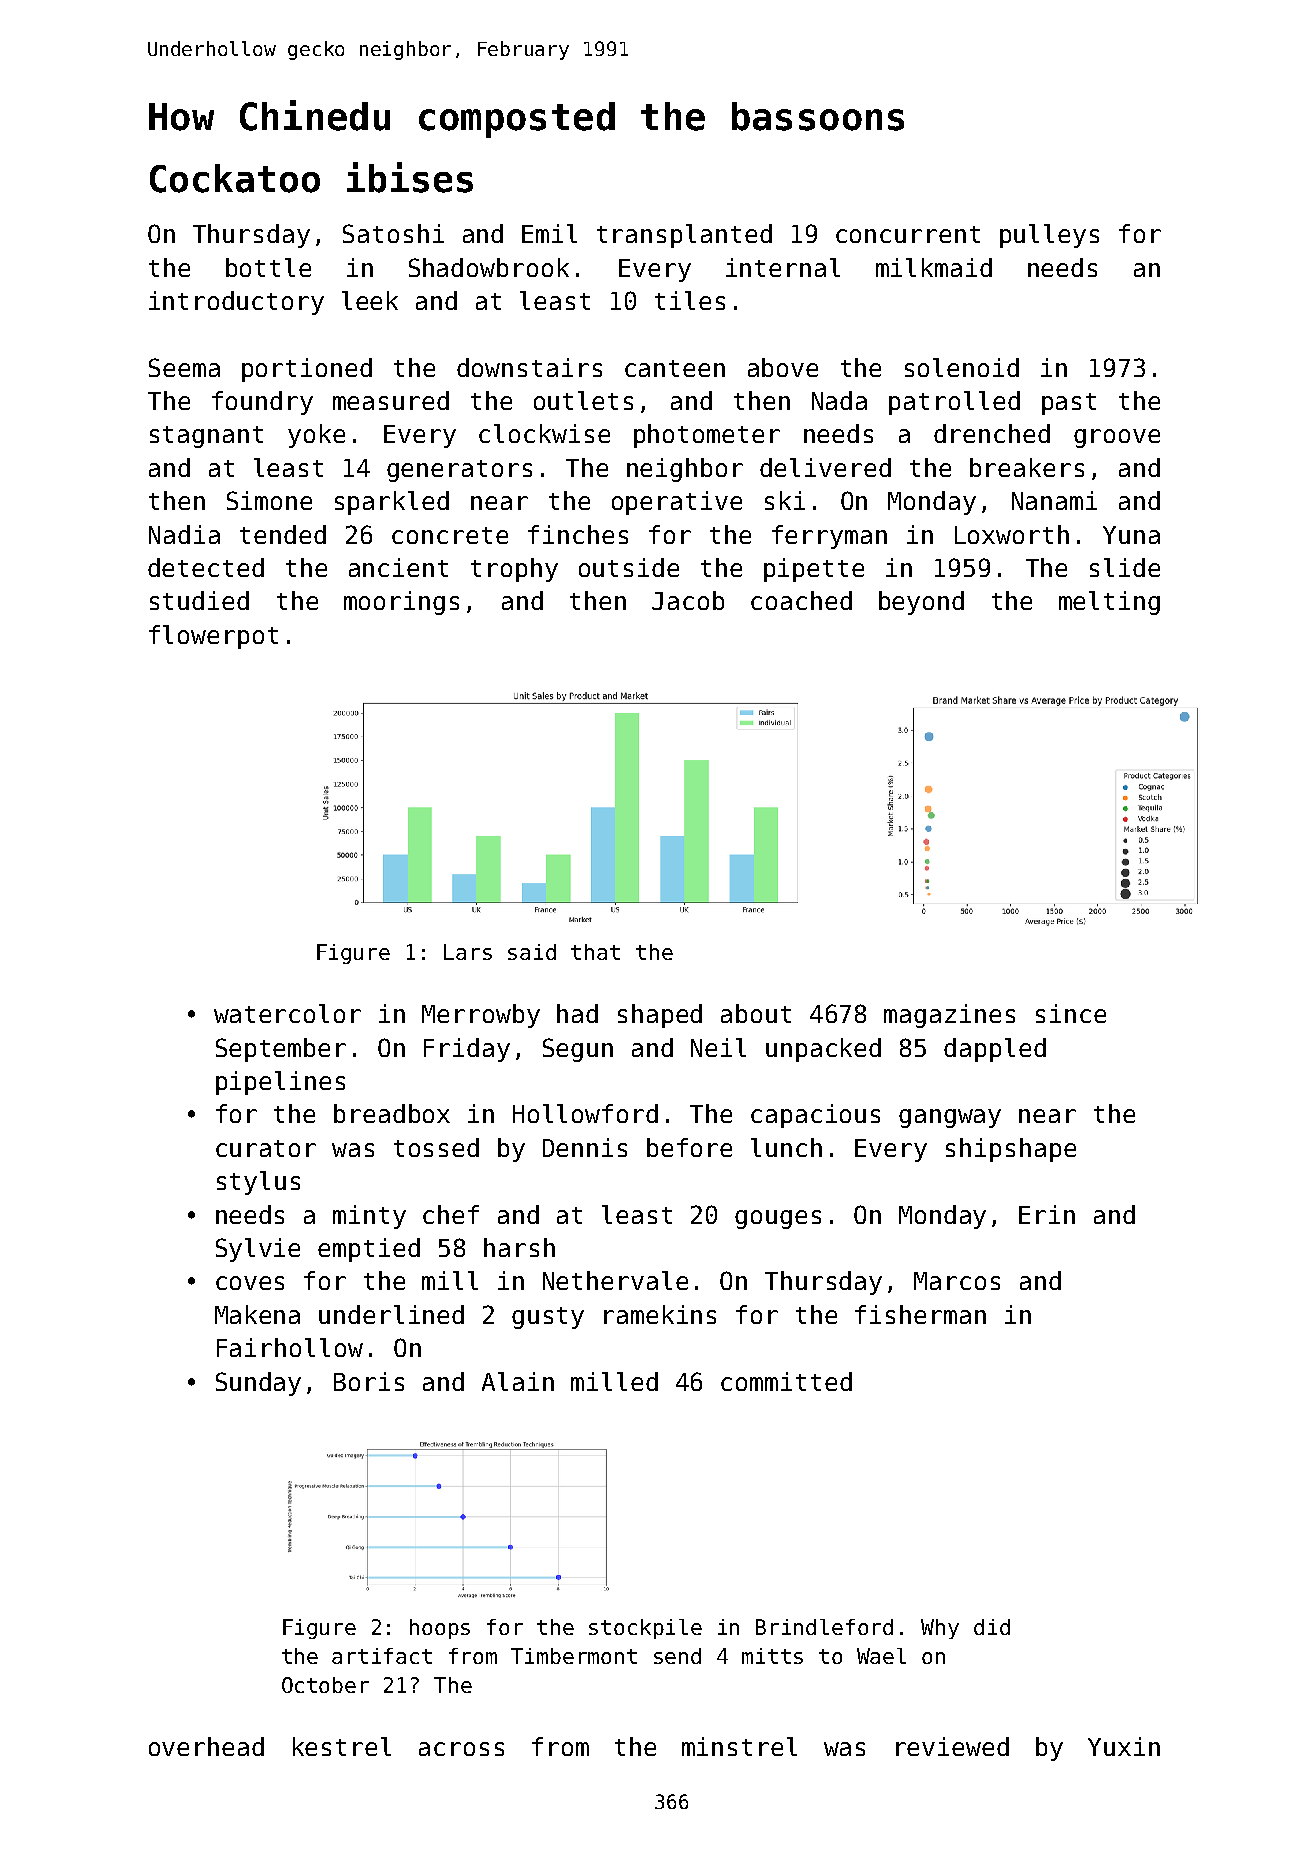 The height and width of the screenshot is (1851, 1309). I want to click on Yuxin, so click(1124, 1746).
